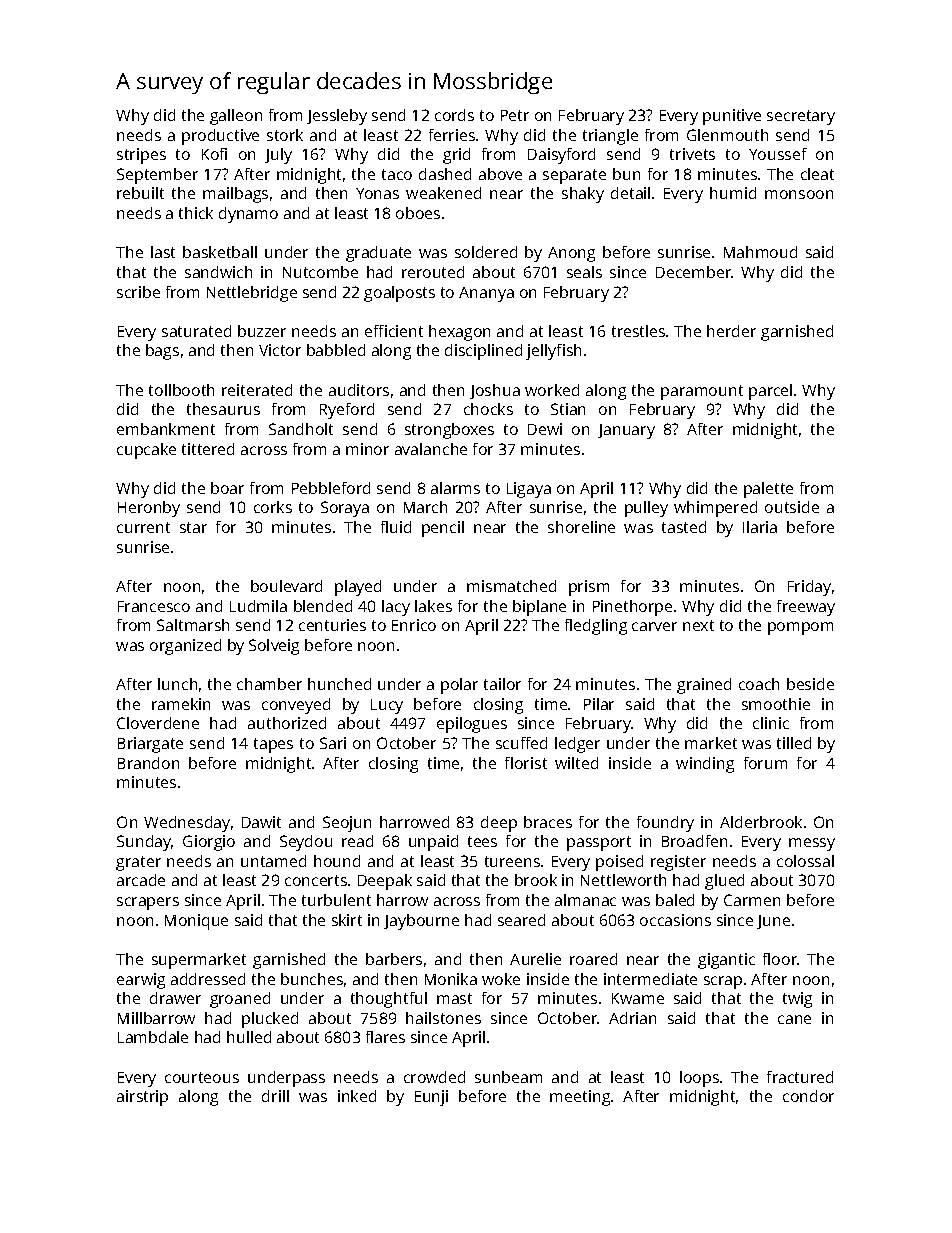 This screenshot has width=952, height=1233. Describe the element at coordinates (732, 117) in the screenshot. I see `punitive` at that location.
